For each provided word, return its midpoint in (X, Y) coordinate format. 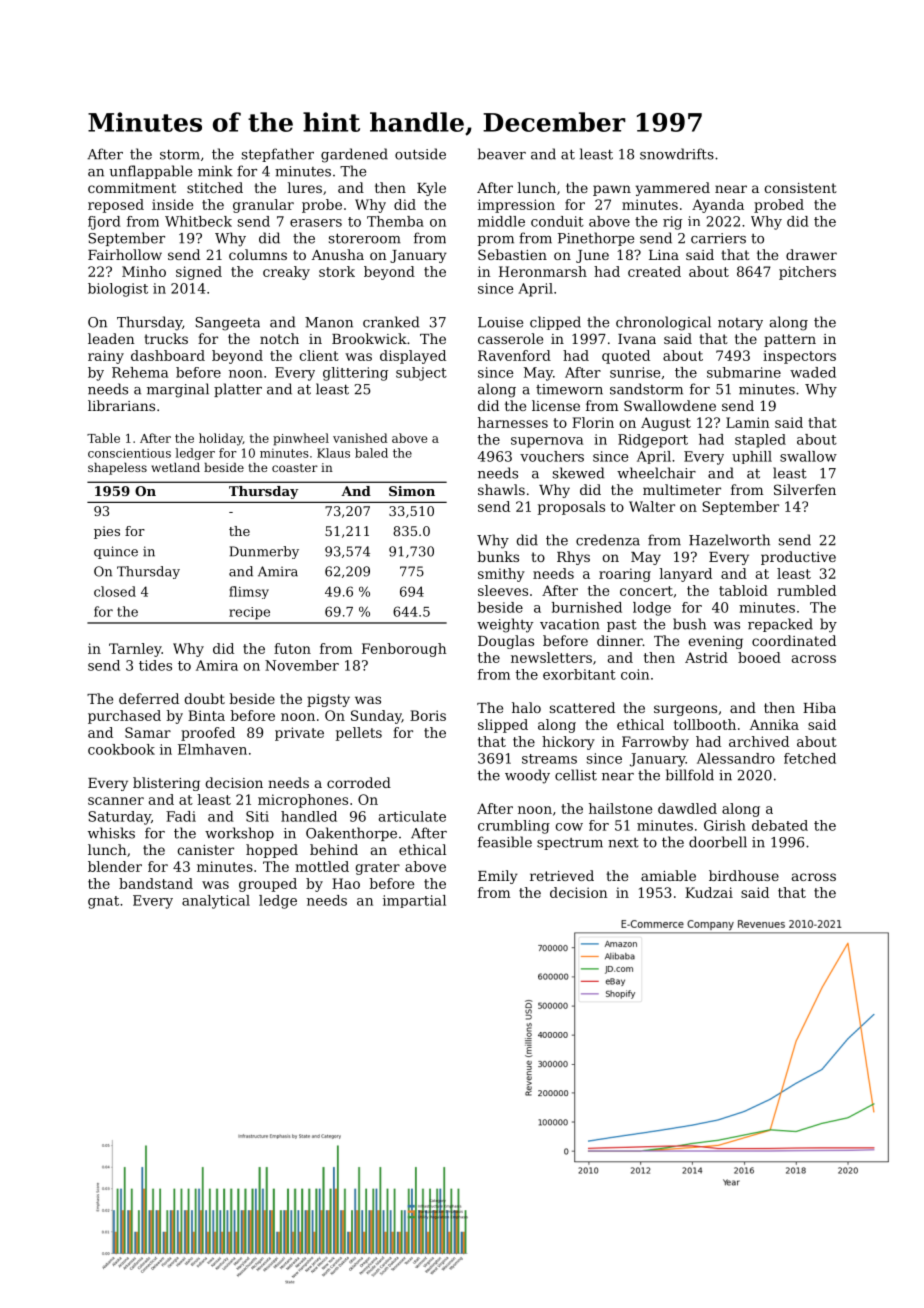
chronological (663, 323)
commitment (132, 188)
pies (107, 532)
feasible (505, 842)
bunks (498, 556)
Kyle (431, 189)
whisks (111, 833)
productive (798, 558)
